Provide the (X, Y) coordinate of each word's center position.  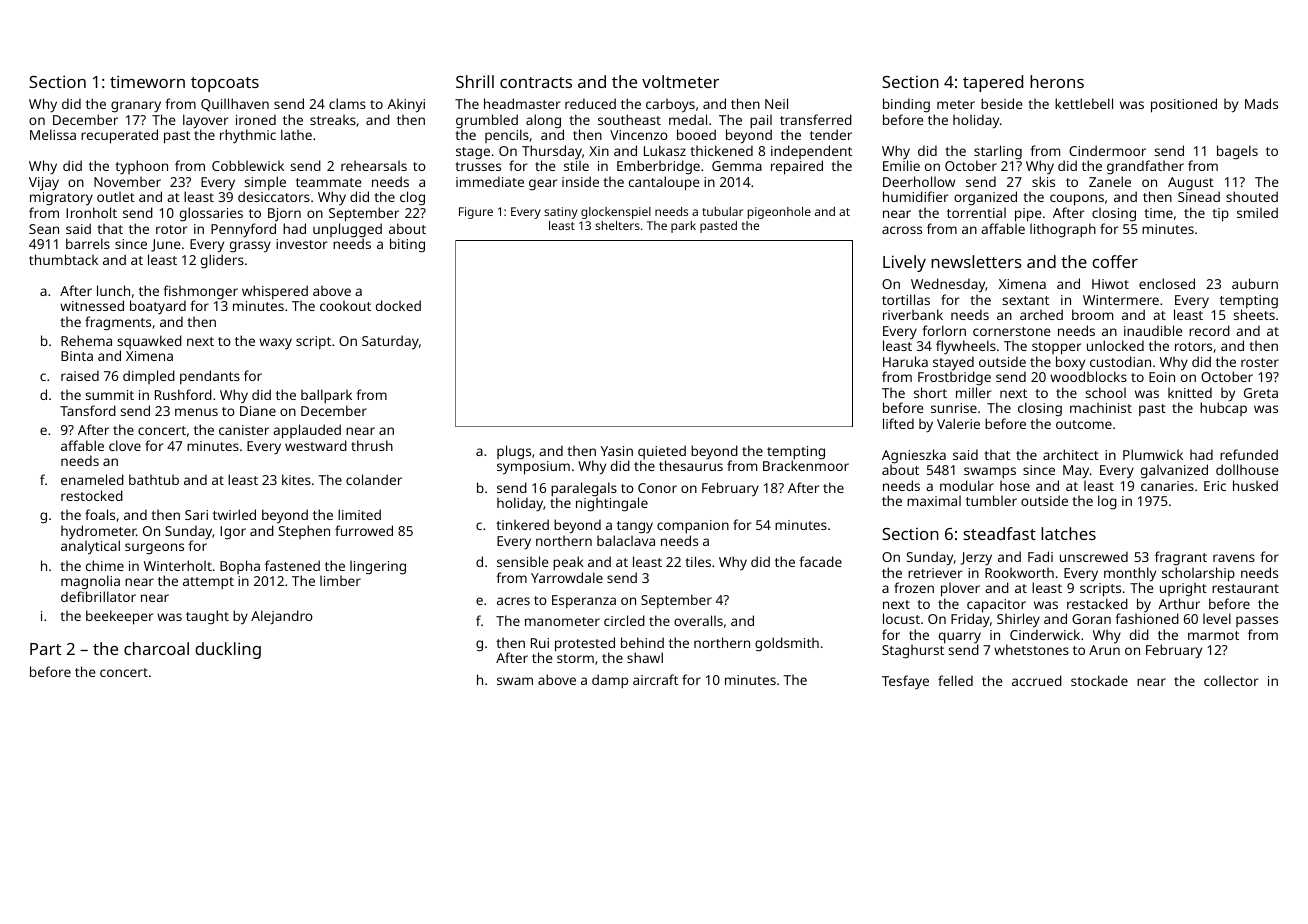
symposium (533, 468)
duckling (228, 650)
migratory (61, 199)
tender (831, 134)
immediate (490, 181)
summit (109, 395)
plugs (514, 452)
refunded (1249, 454)
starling (998, 153)
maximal (934, 500)
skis (1043, 181)
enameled (92, 479)
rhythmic (248, 136)
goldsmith (787, 644)
